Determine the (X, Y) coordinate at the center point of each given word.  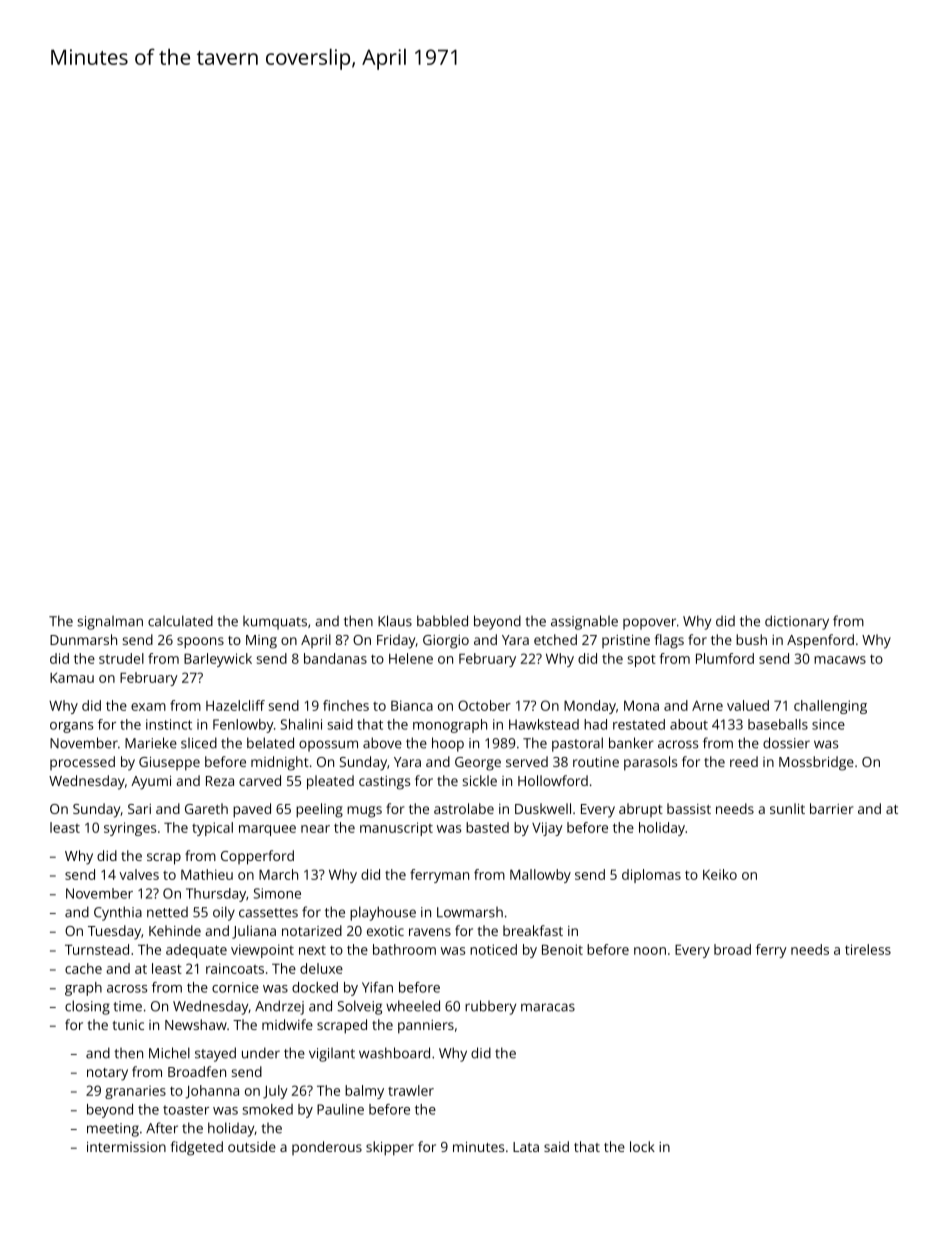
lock (642, 1146)
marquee (267, 830)
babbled (442, 621)
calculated (180, 621)
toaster (186, 1110)
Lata (526, 1147)
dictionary (797, 622)
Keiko (720, 874)
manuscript (396, 829)
